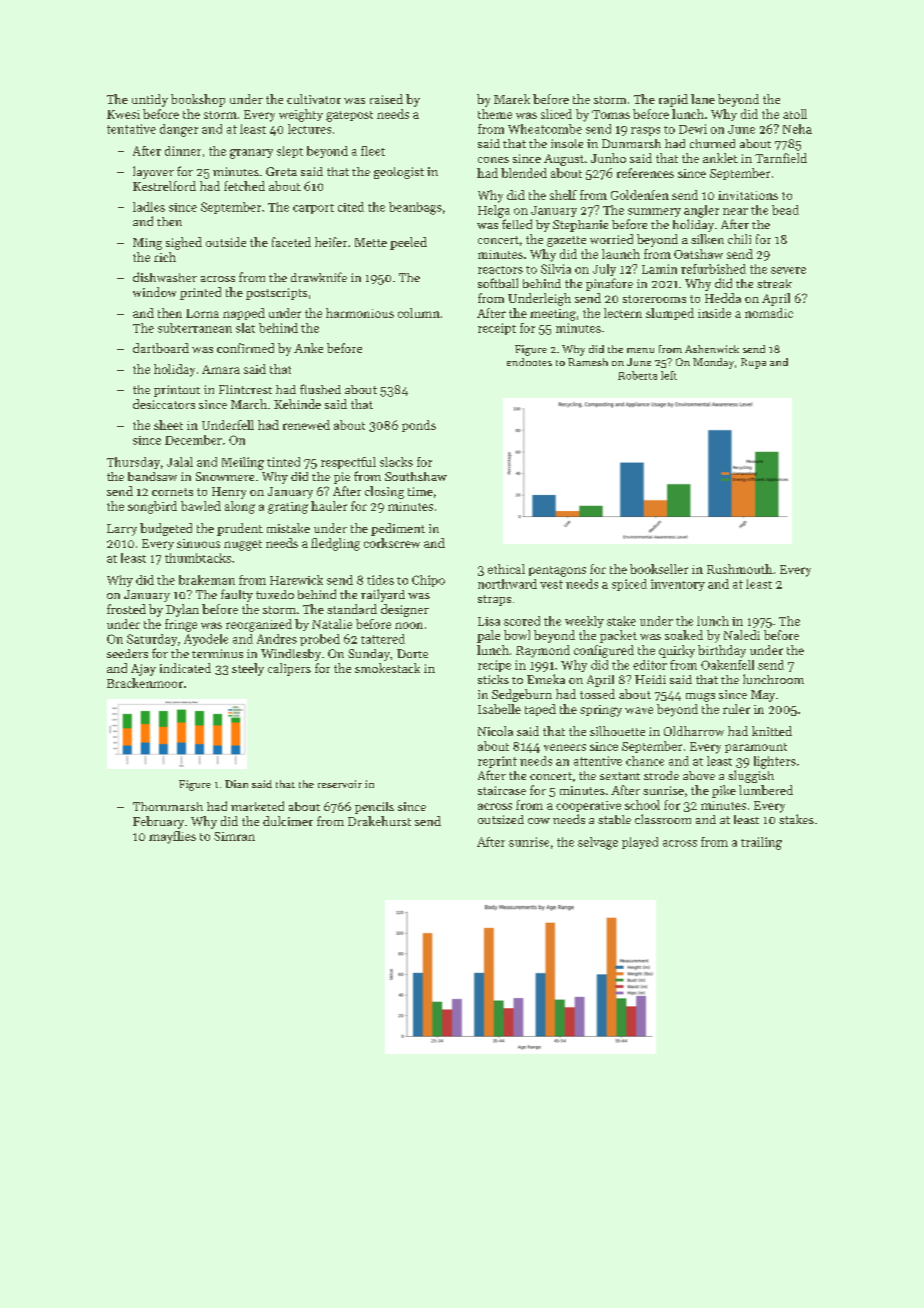 This image has width=924, height=1308. What do you see at coordinates (774, 283) in the image?
I see `streak` at bounding box center [774, 283].
